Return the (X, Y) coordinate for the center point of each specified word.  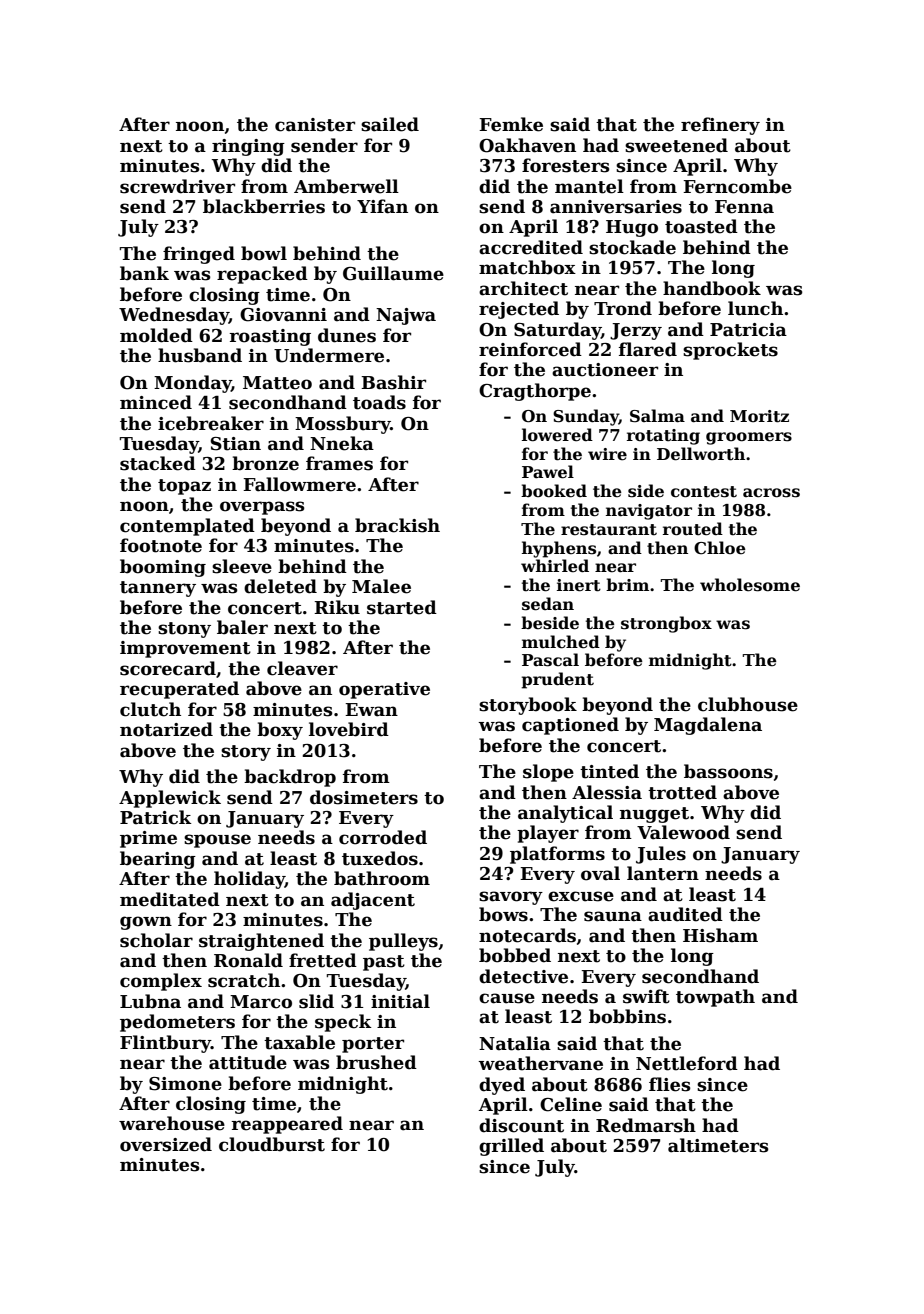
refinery (720, 126)
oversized (166, 1144)
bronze (265, 463)
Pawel (548, 472)
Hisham (720, 935)
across (771, 493)
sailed (390, 124)
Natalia (515, 1043)
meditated (170, 899)
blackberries (264, 206)
